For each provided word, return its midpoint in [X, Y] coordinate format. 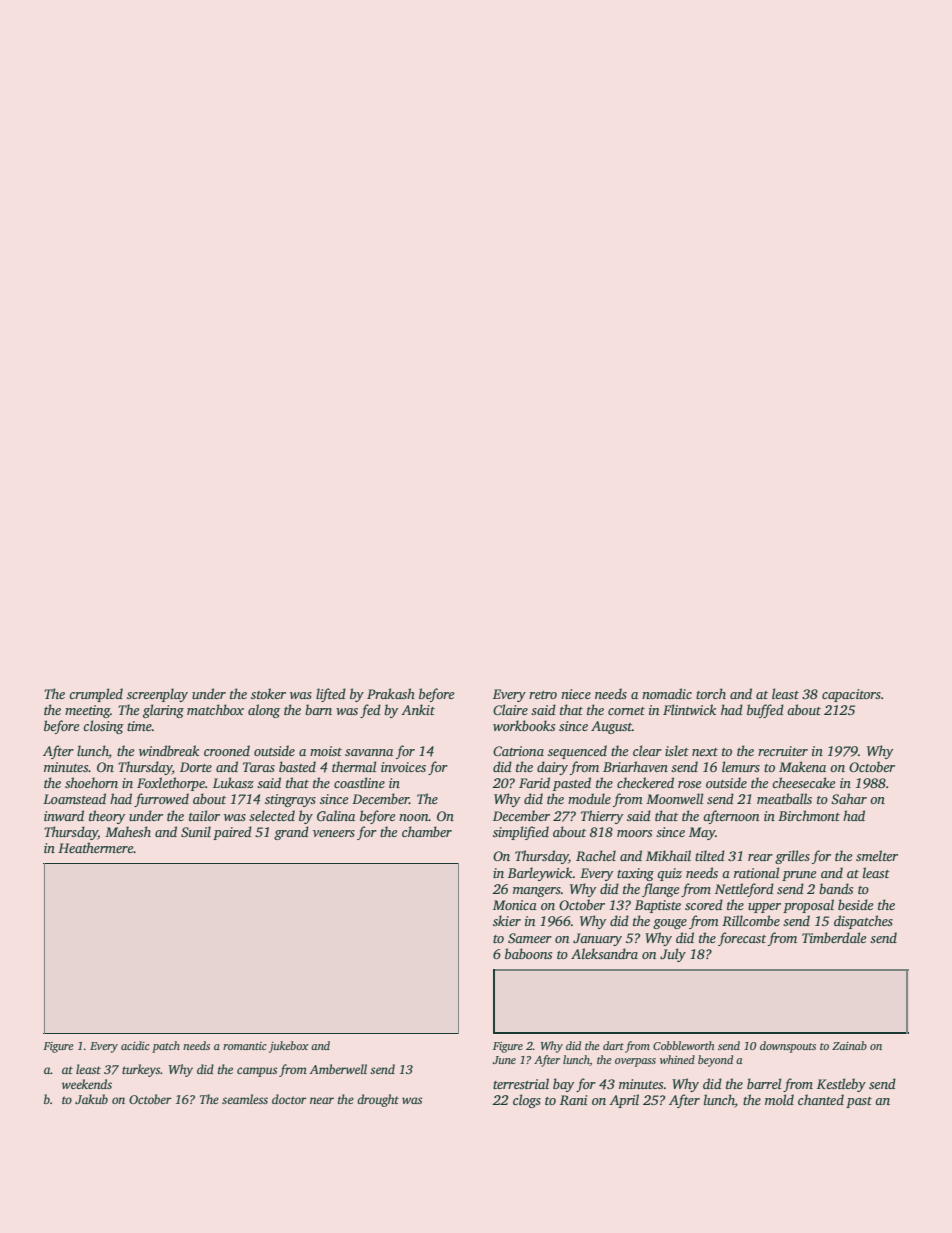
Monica [515, 905]
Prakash [391, 693]
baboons [528, 953]
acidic [135, 1045]
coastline [359, 782]
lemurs [741, 766]
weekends [87, 1084]
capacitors [851, 695]
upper [764, 908]
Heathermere [95, 847]
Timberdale [834, 937]
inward [64, 815]
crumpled [96, 695]
